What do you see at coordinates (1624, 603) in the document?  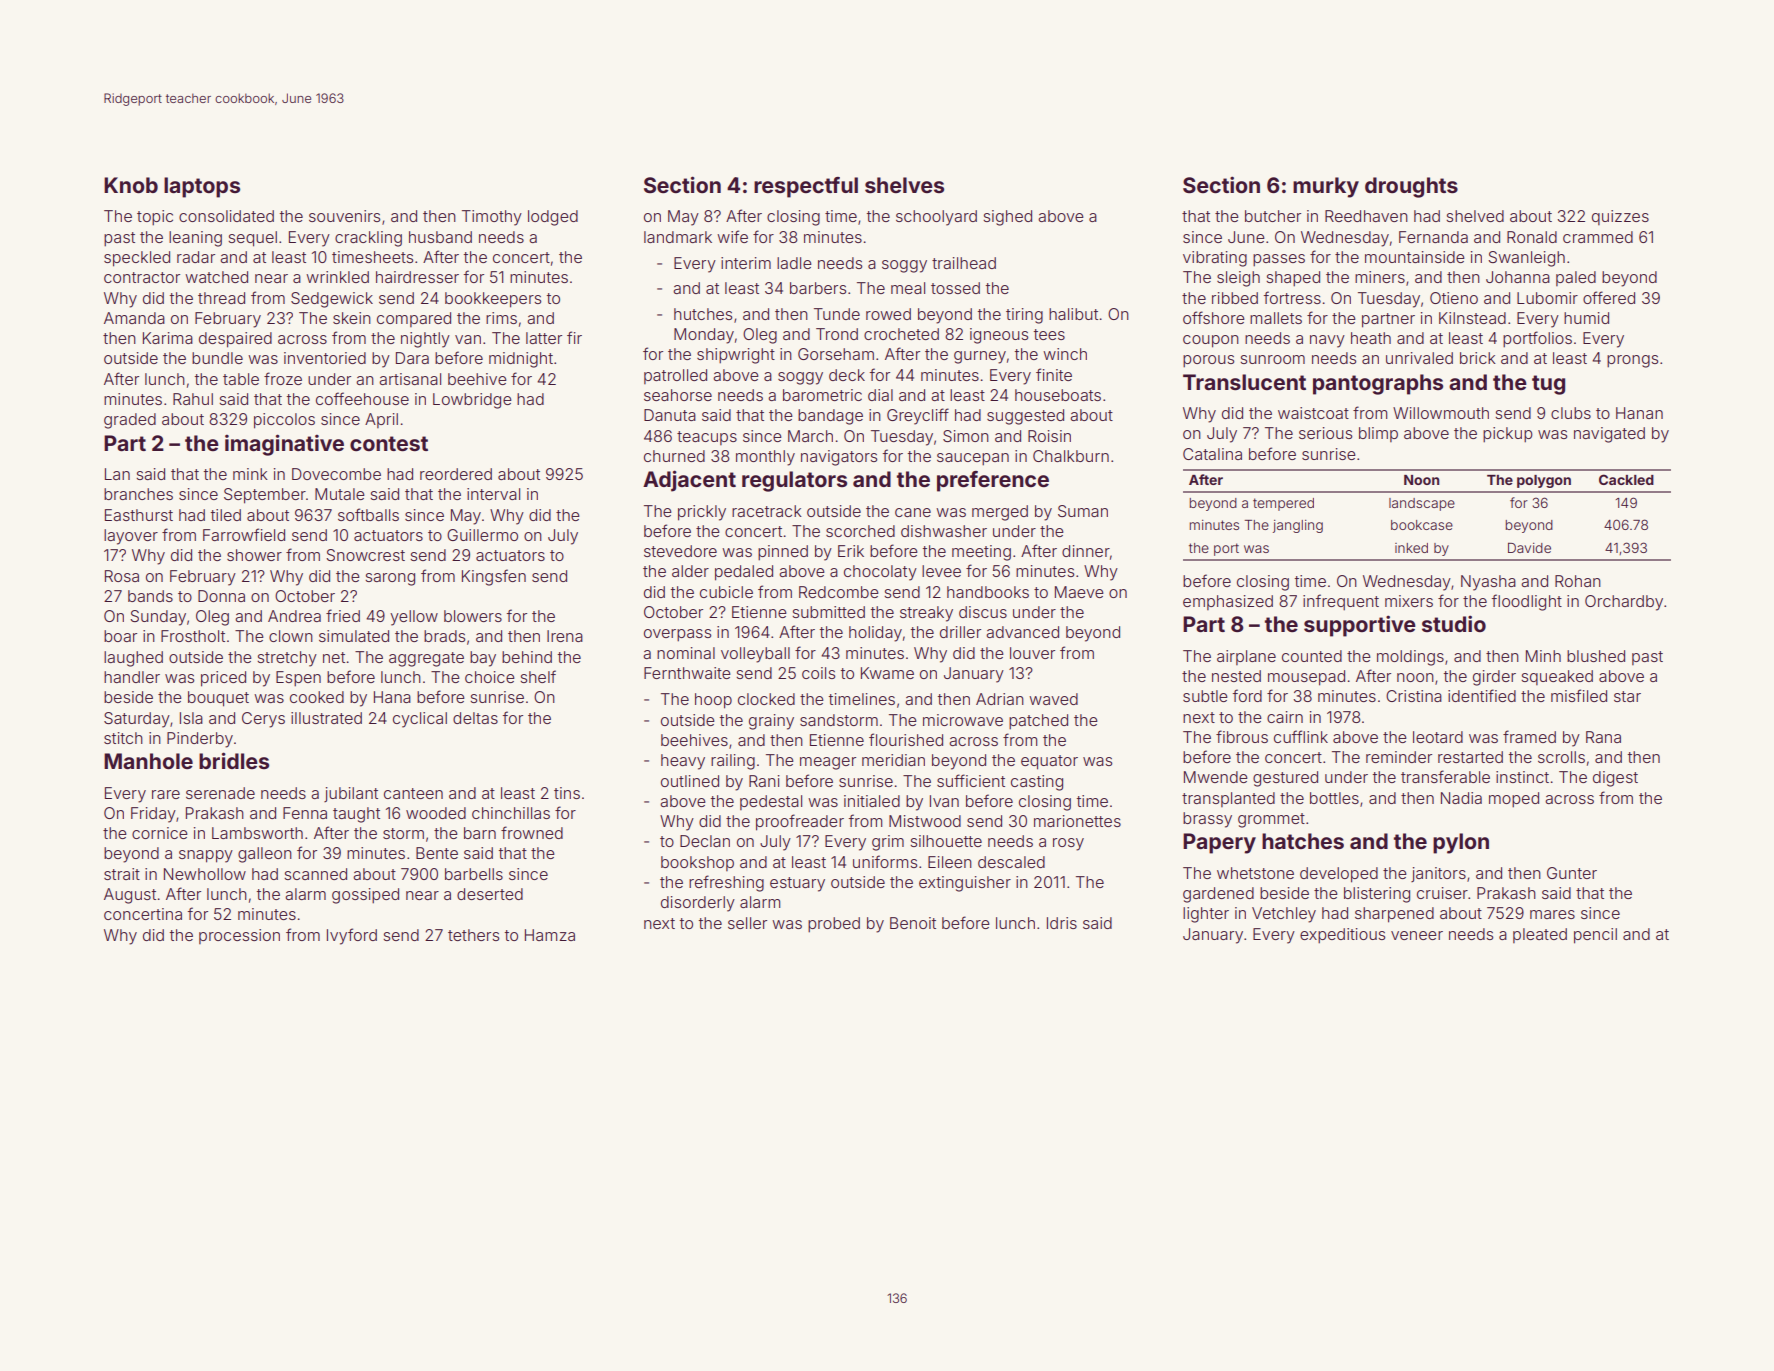 I see `Orchardby` at bounding box center [1624, 603].
